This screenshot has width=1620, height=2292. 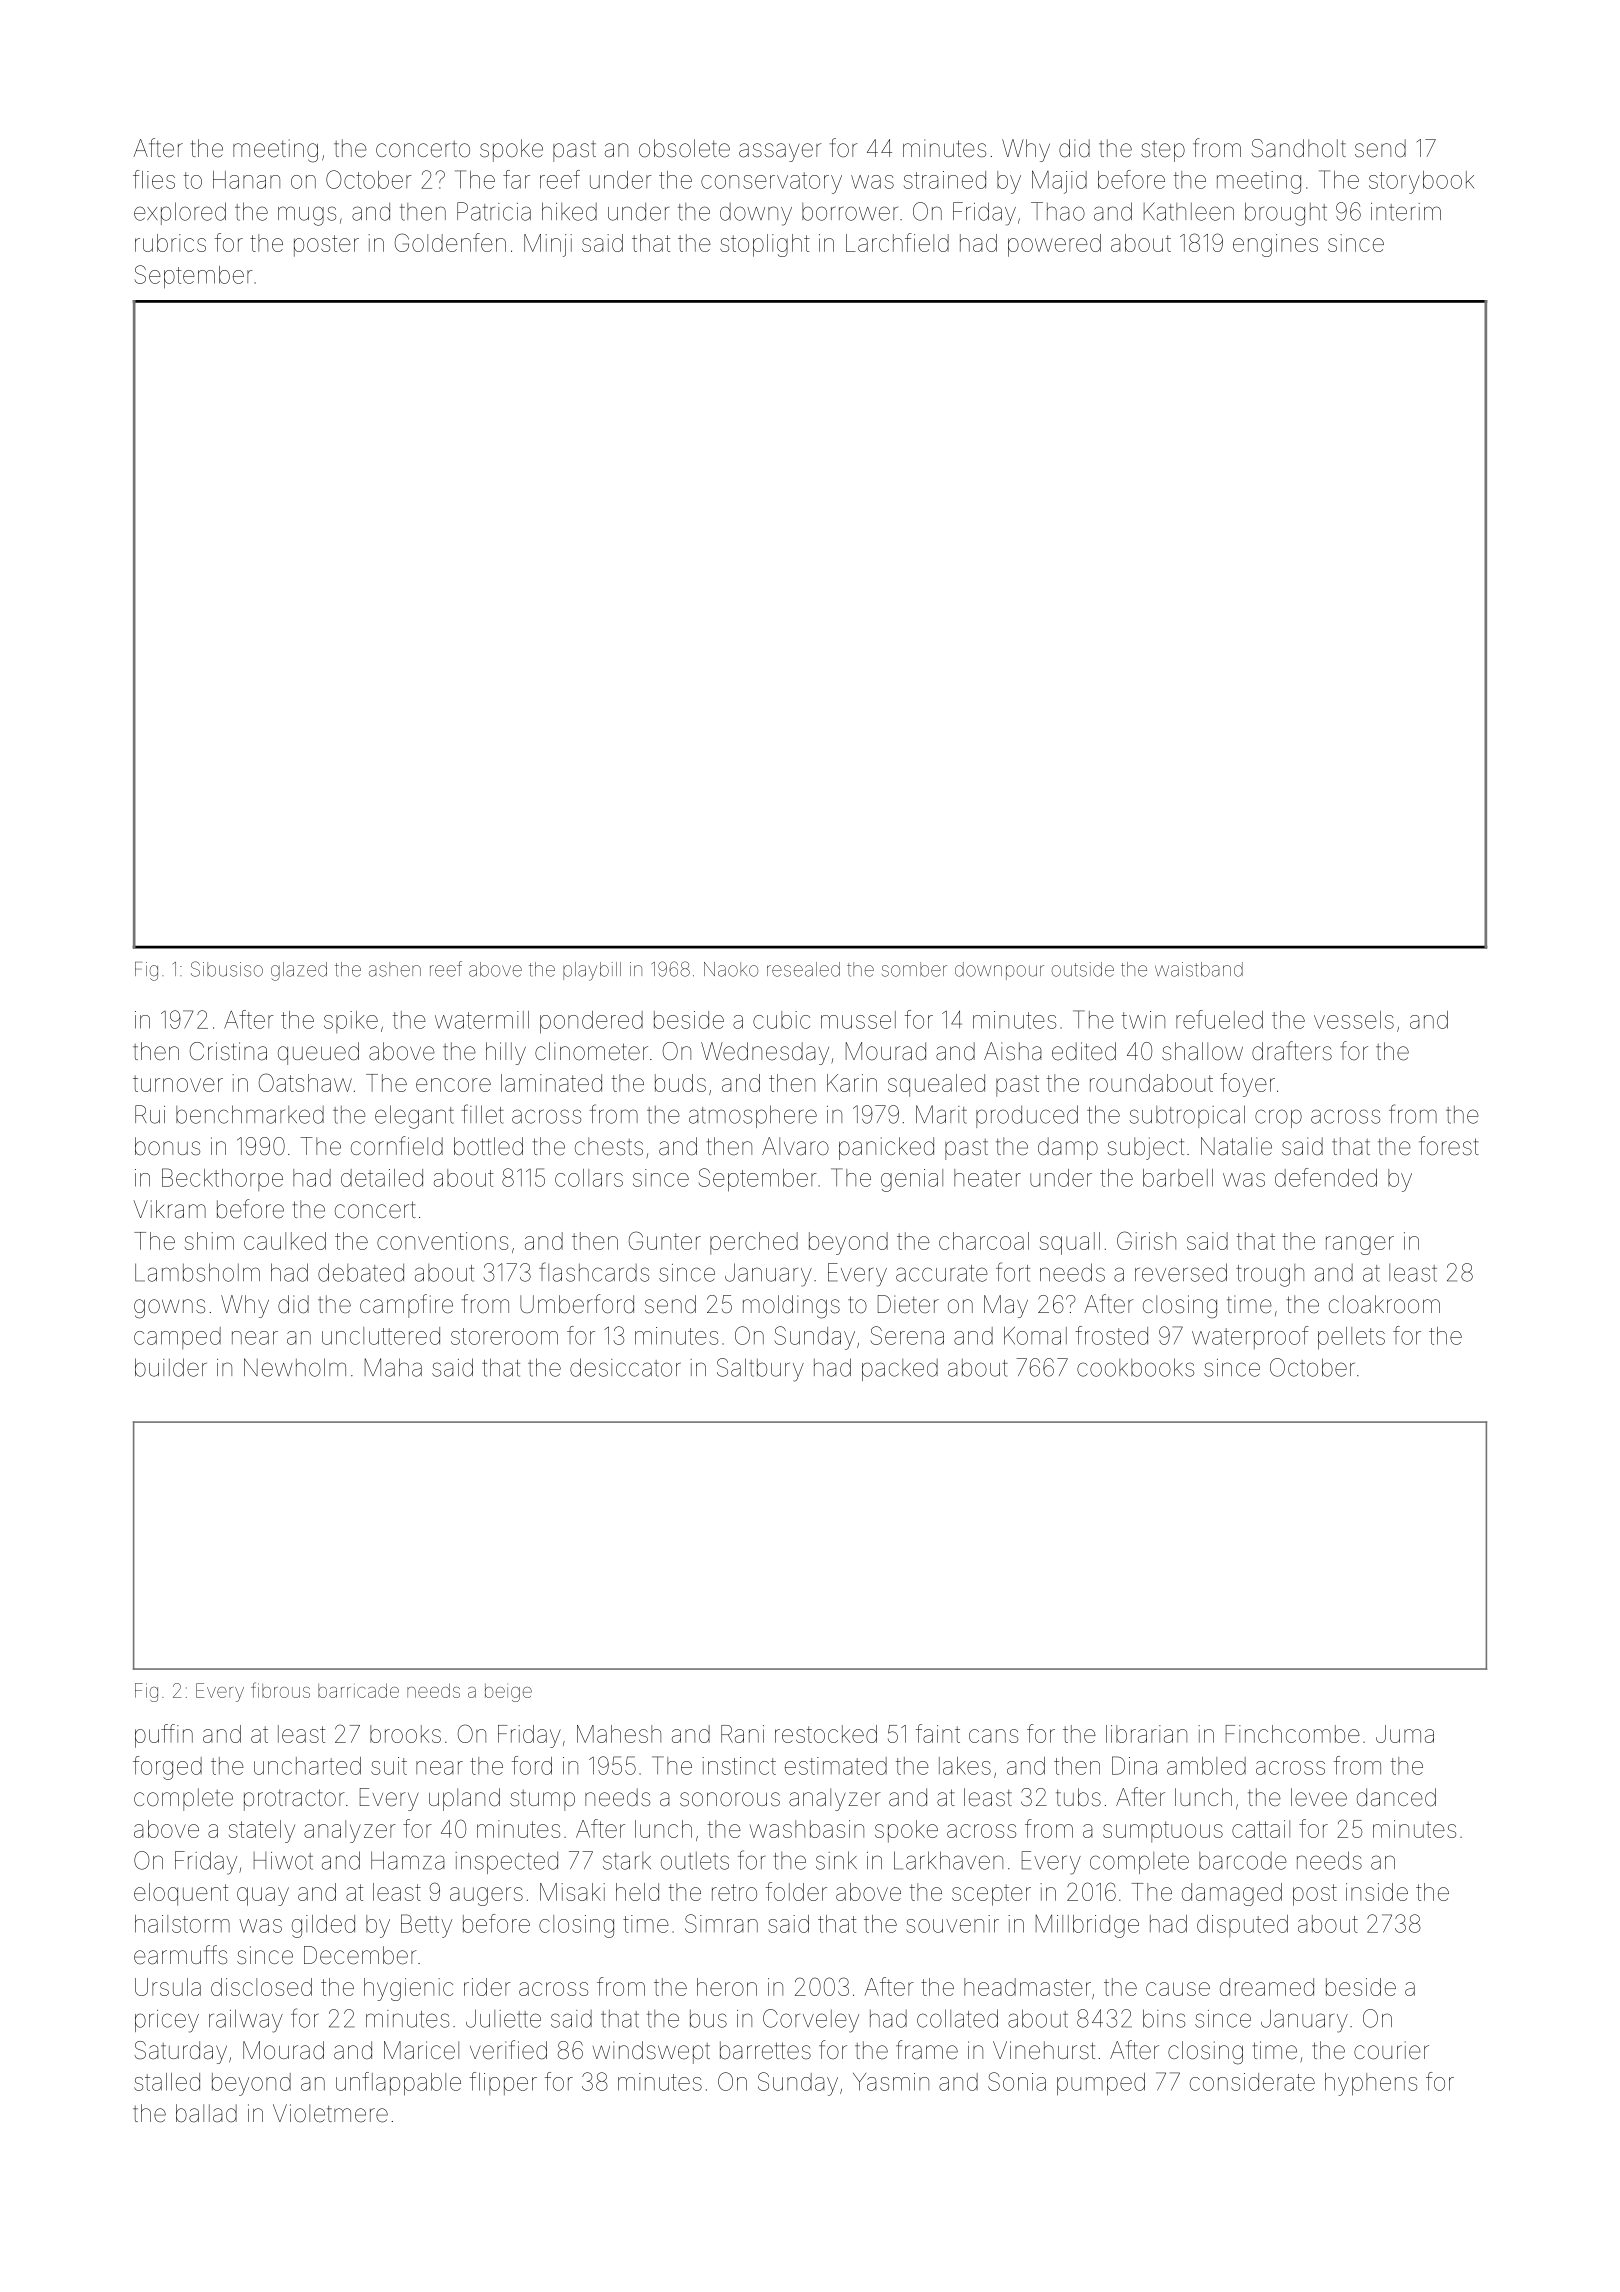 I want to click on barrettes, so click(x=765, y=2050).
